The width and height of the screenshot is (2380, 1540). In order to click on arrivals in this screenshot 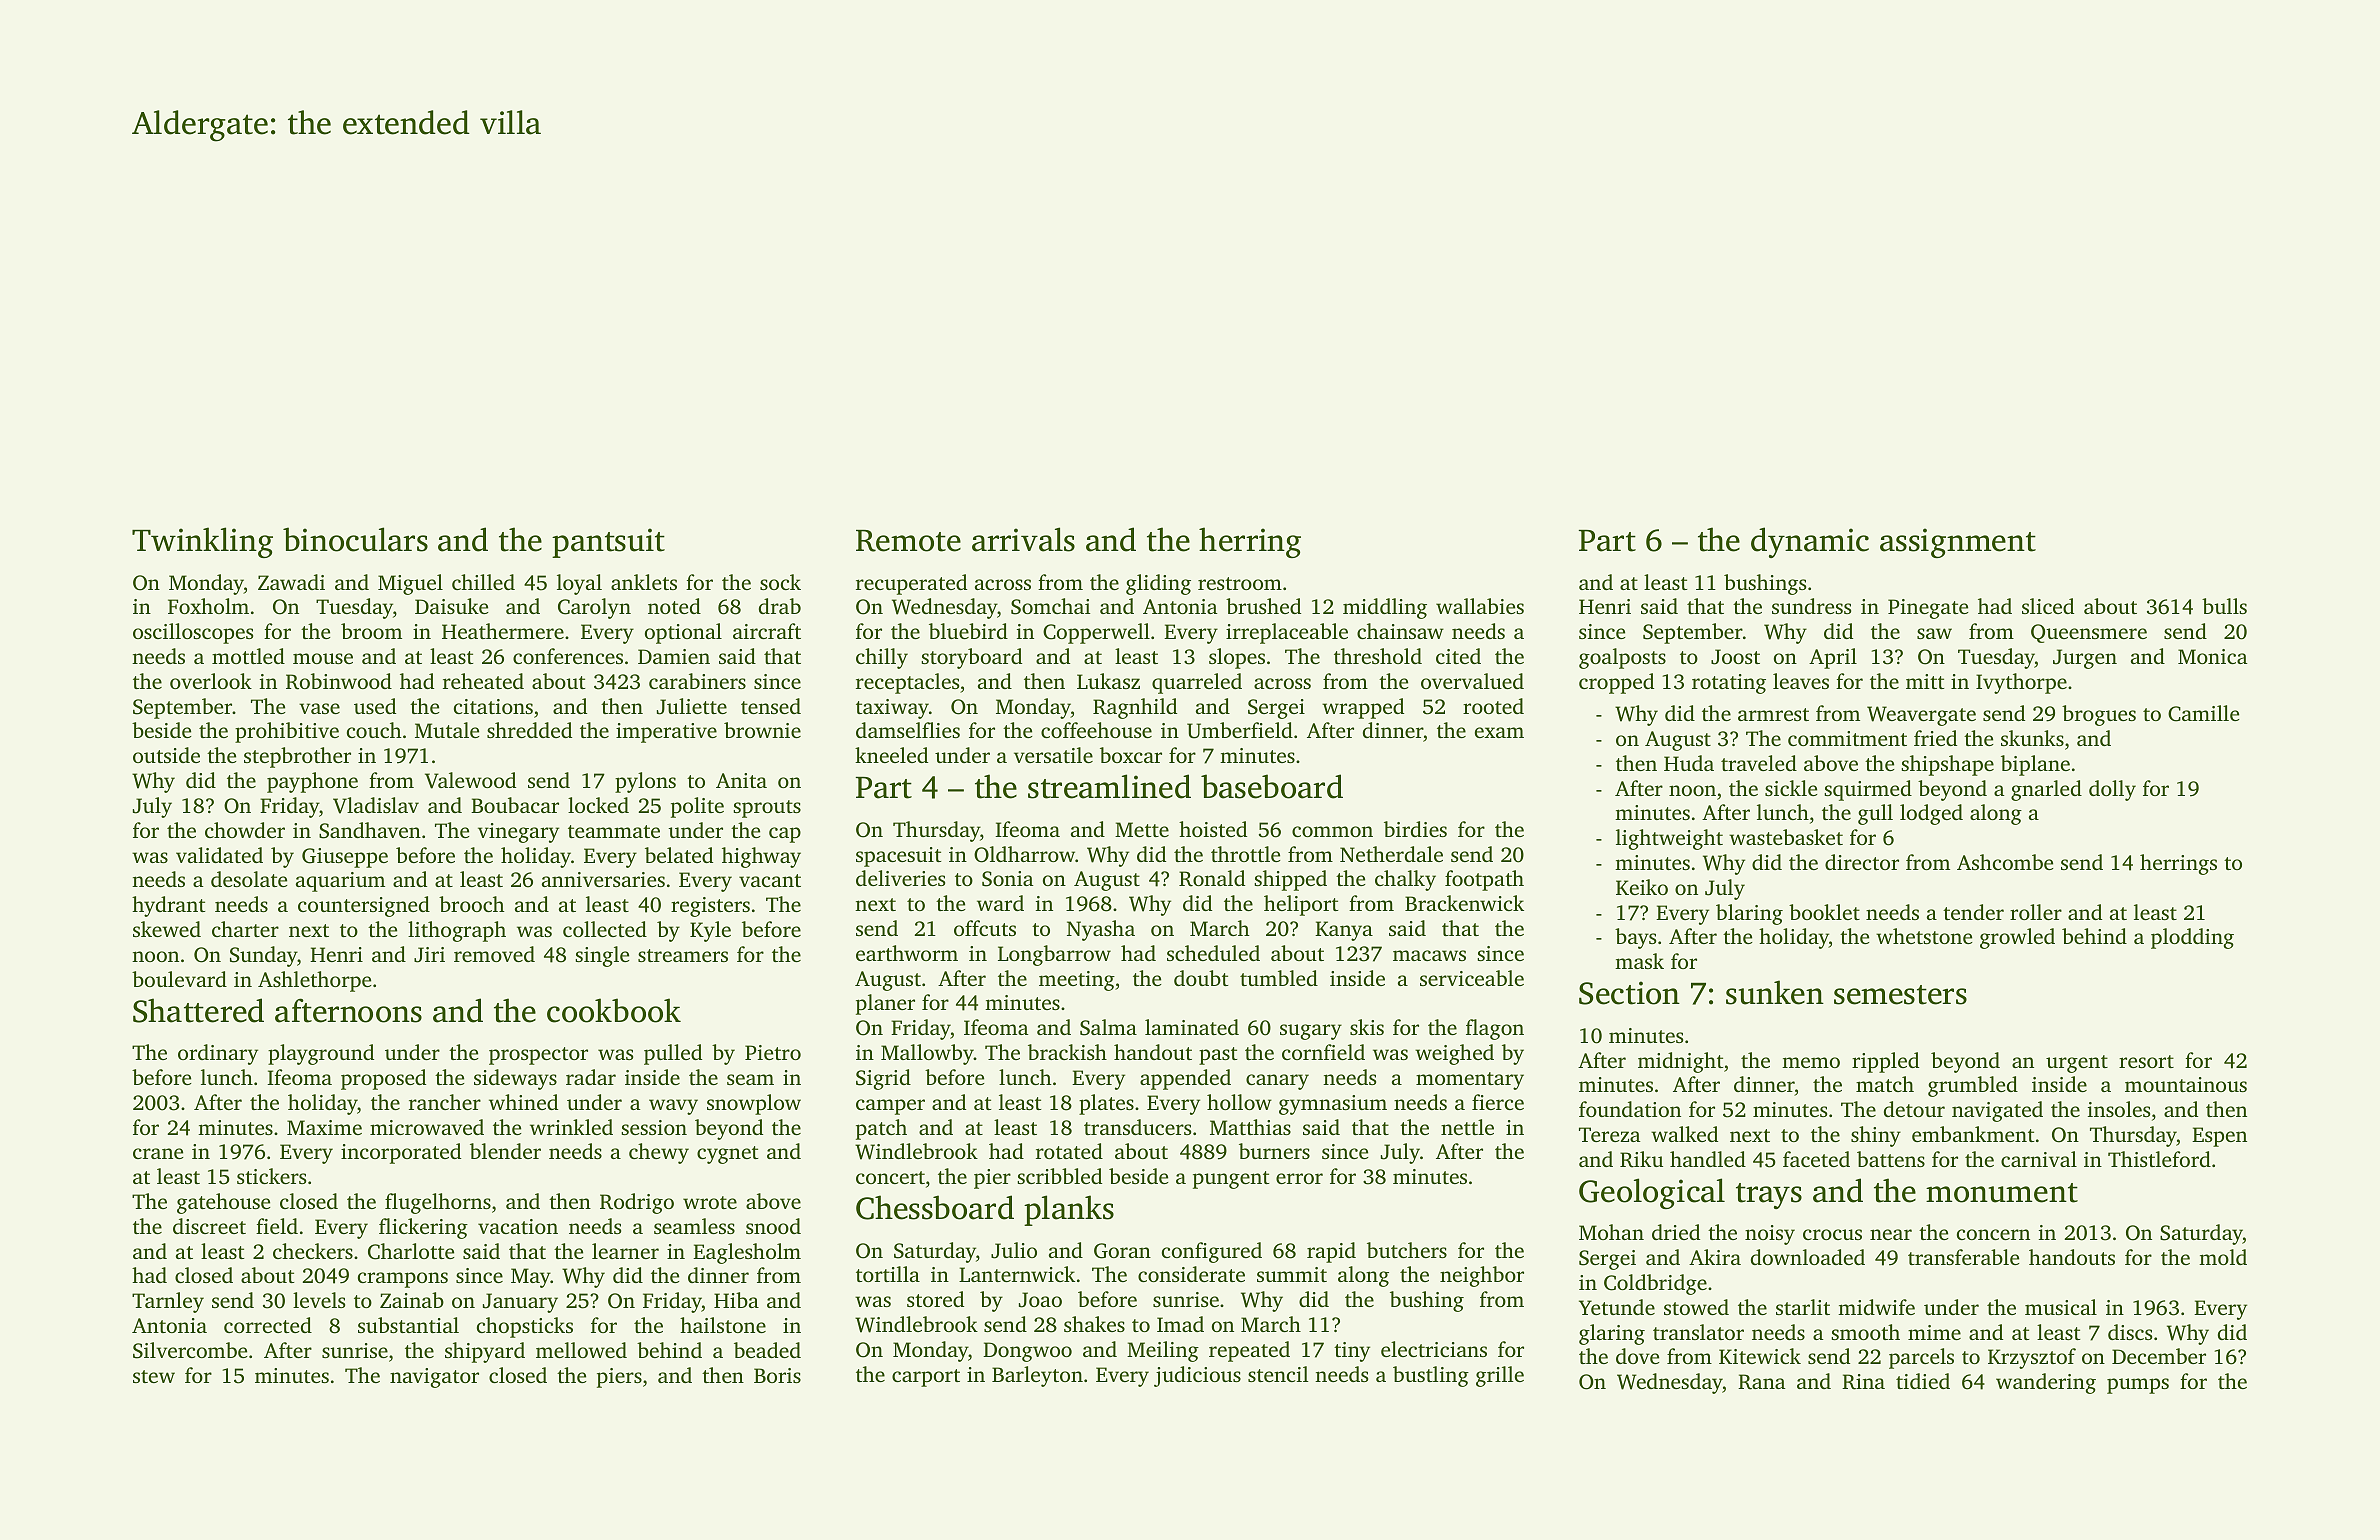, I will do `click(1023, 539)`.
